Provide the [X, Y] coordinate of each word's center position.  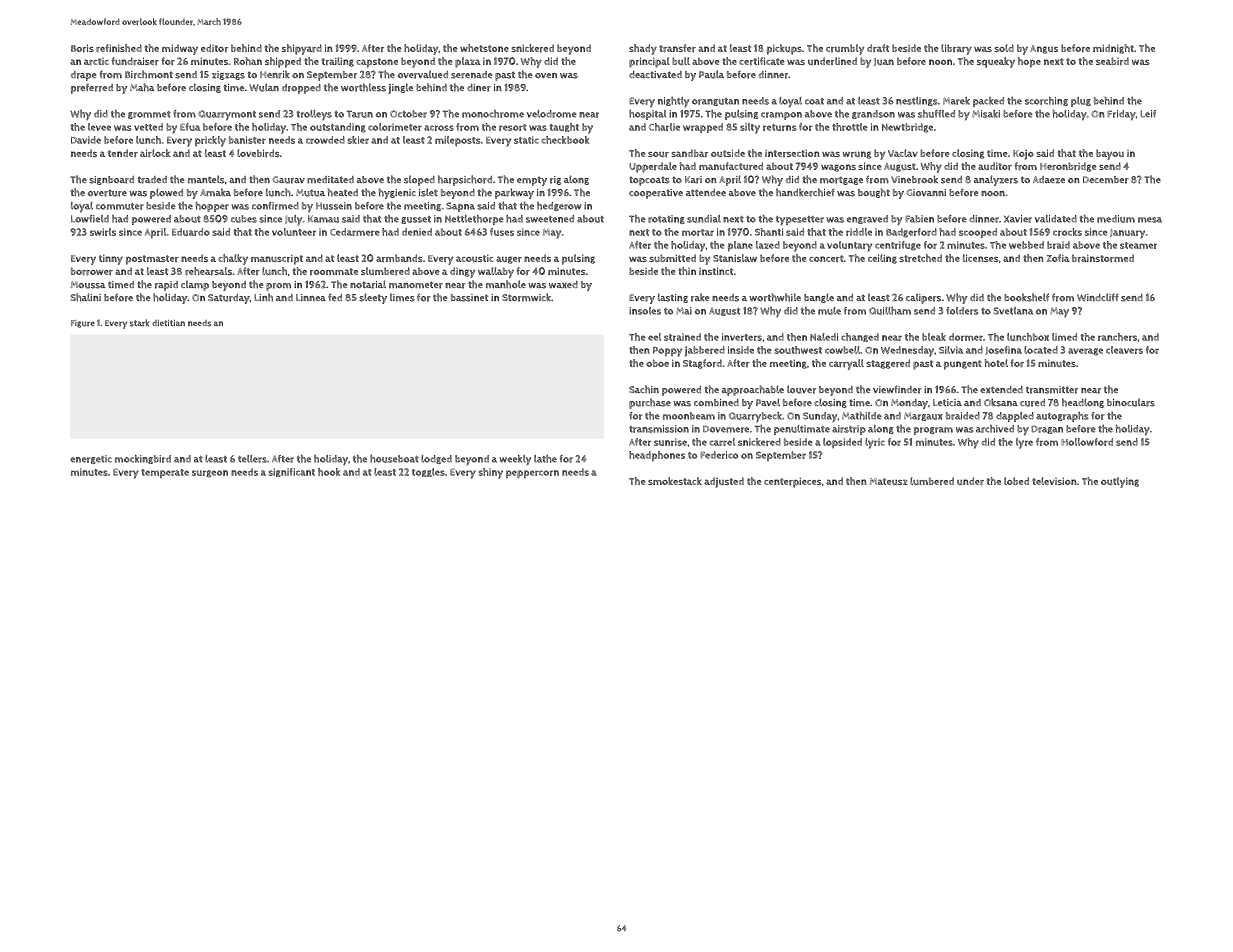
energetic [91, 459]
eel [654, 337]
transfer [677, 48]
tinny [111, 259]
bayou [1110, 154]
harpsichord [465, 180]
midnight [1113, 49]
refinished [119, 48]
